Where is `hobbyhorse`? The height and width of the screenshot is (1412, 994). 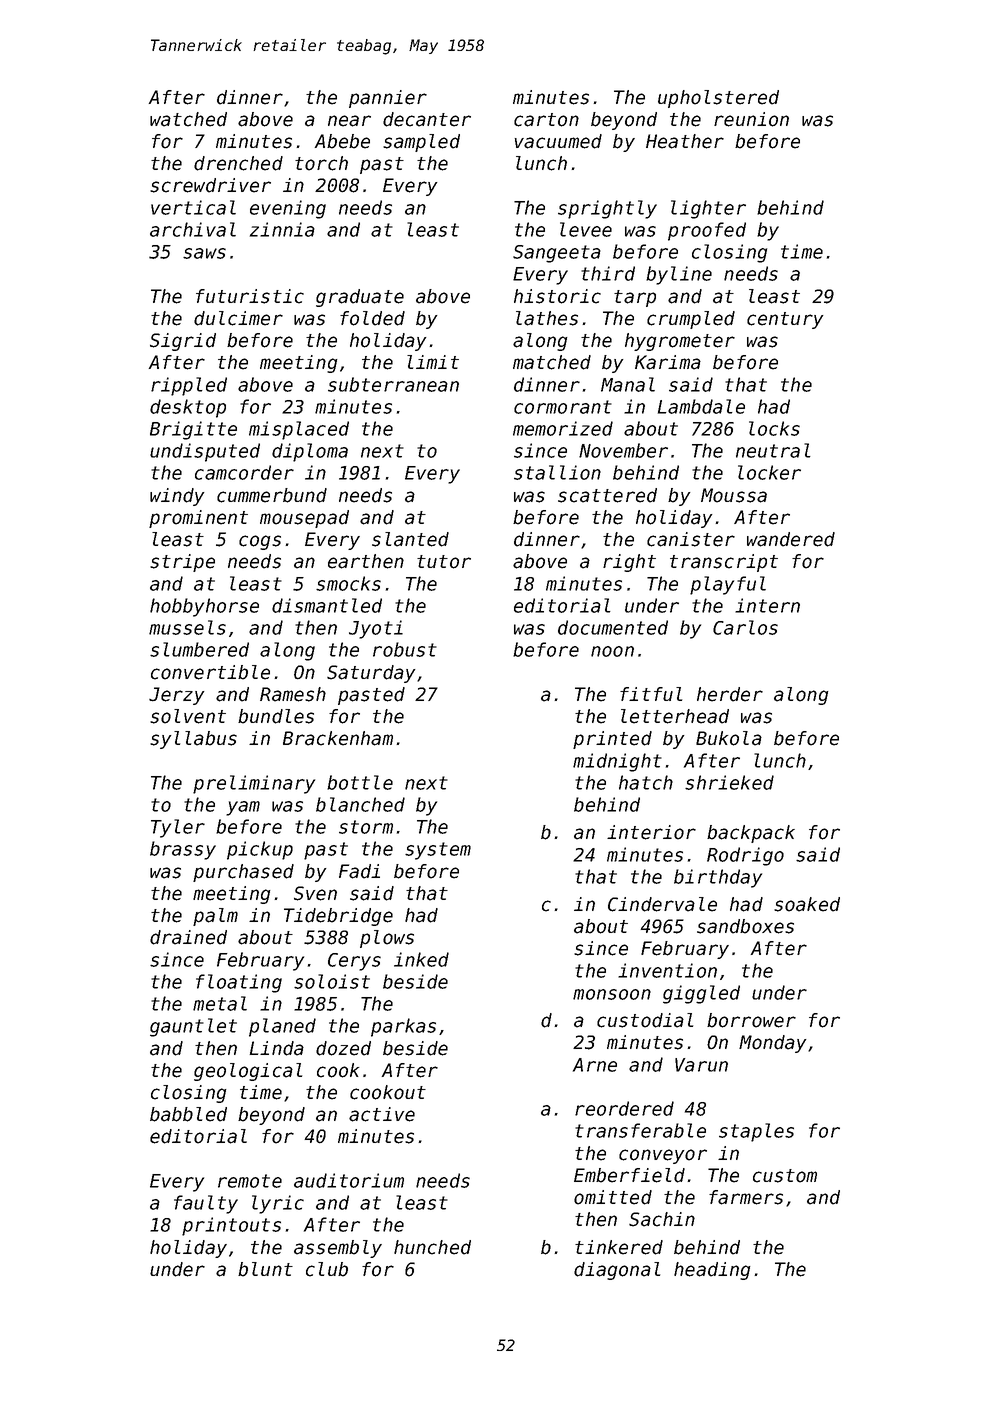 hobbyhorse is located at coordinates (204, 607).
